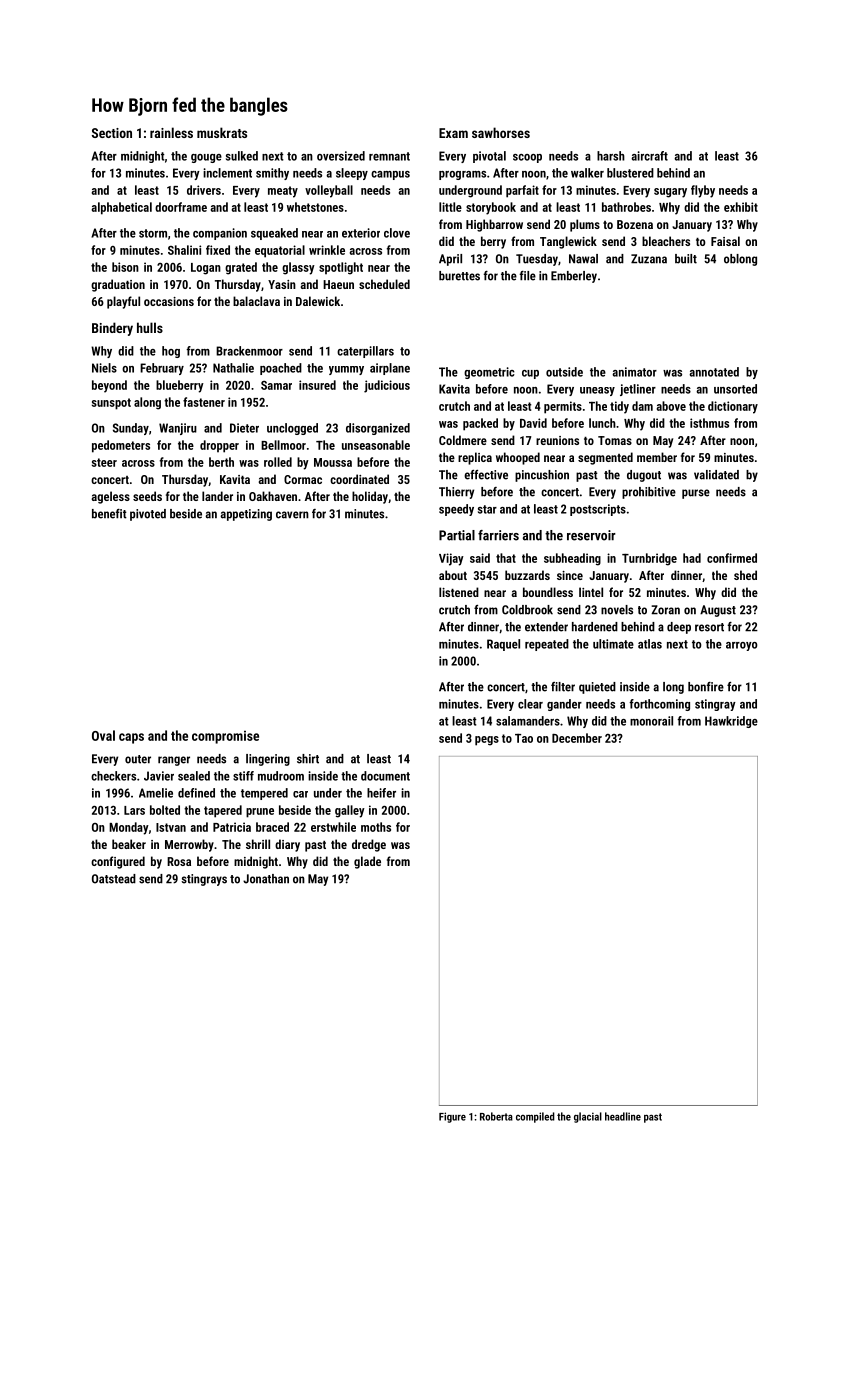  What do you see at coordinates (487, 741) in the screenshot?
I see `pegs` at bounding box center [487, 741].
